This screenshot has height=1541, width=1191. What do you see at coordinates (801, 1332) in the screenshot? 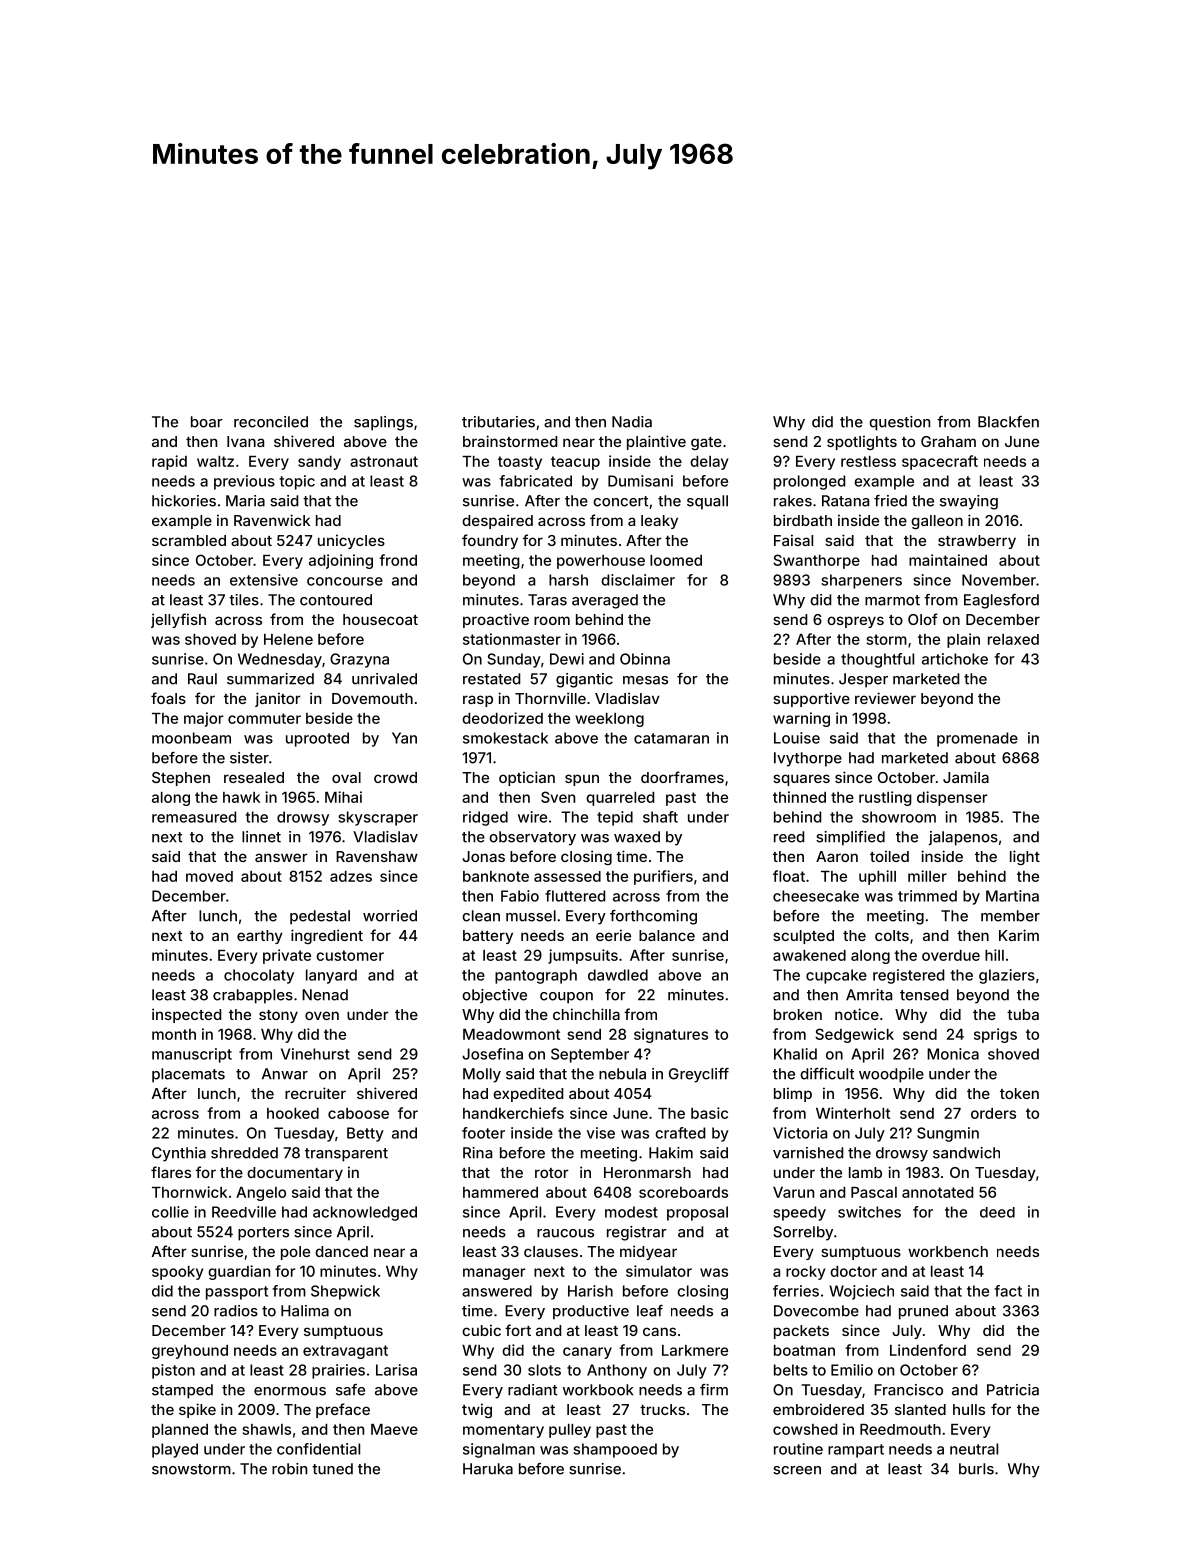
I see `packets` at bounding box center [801, 1332].
